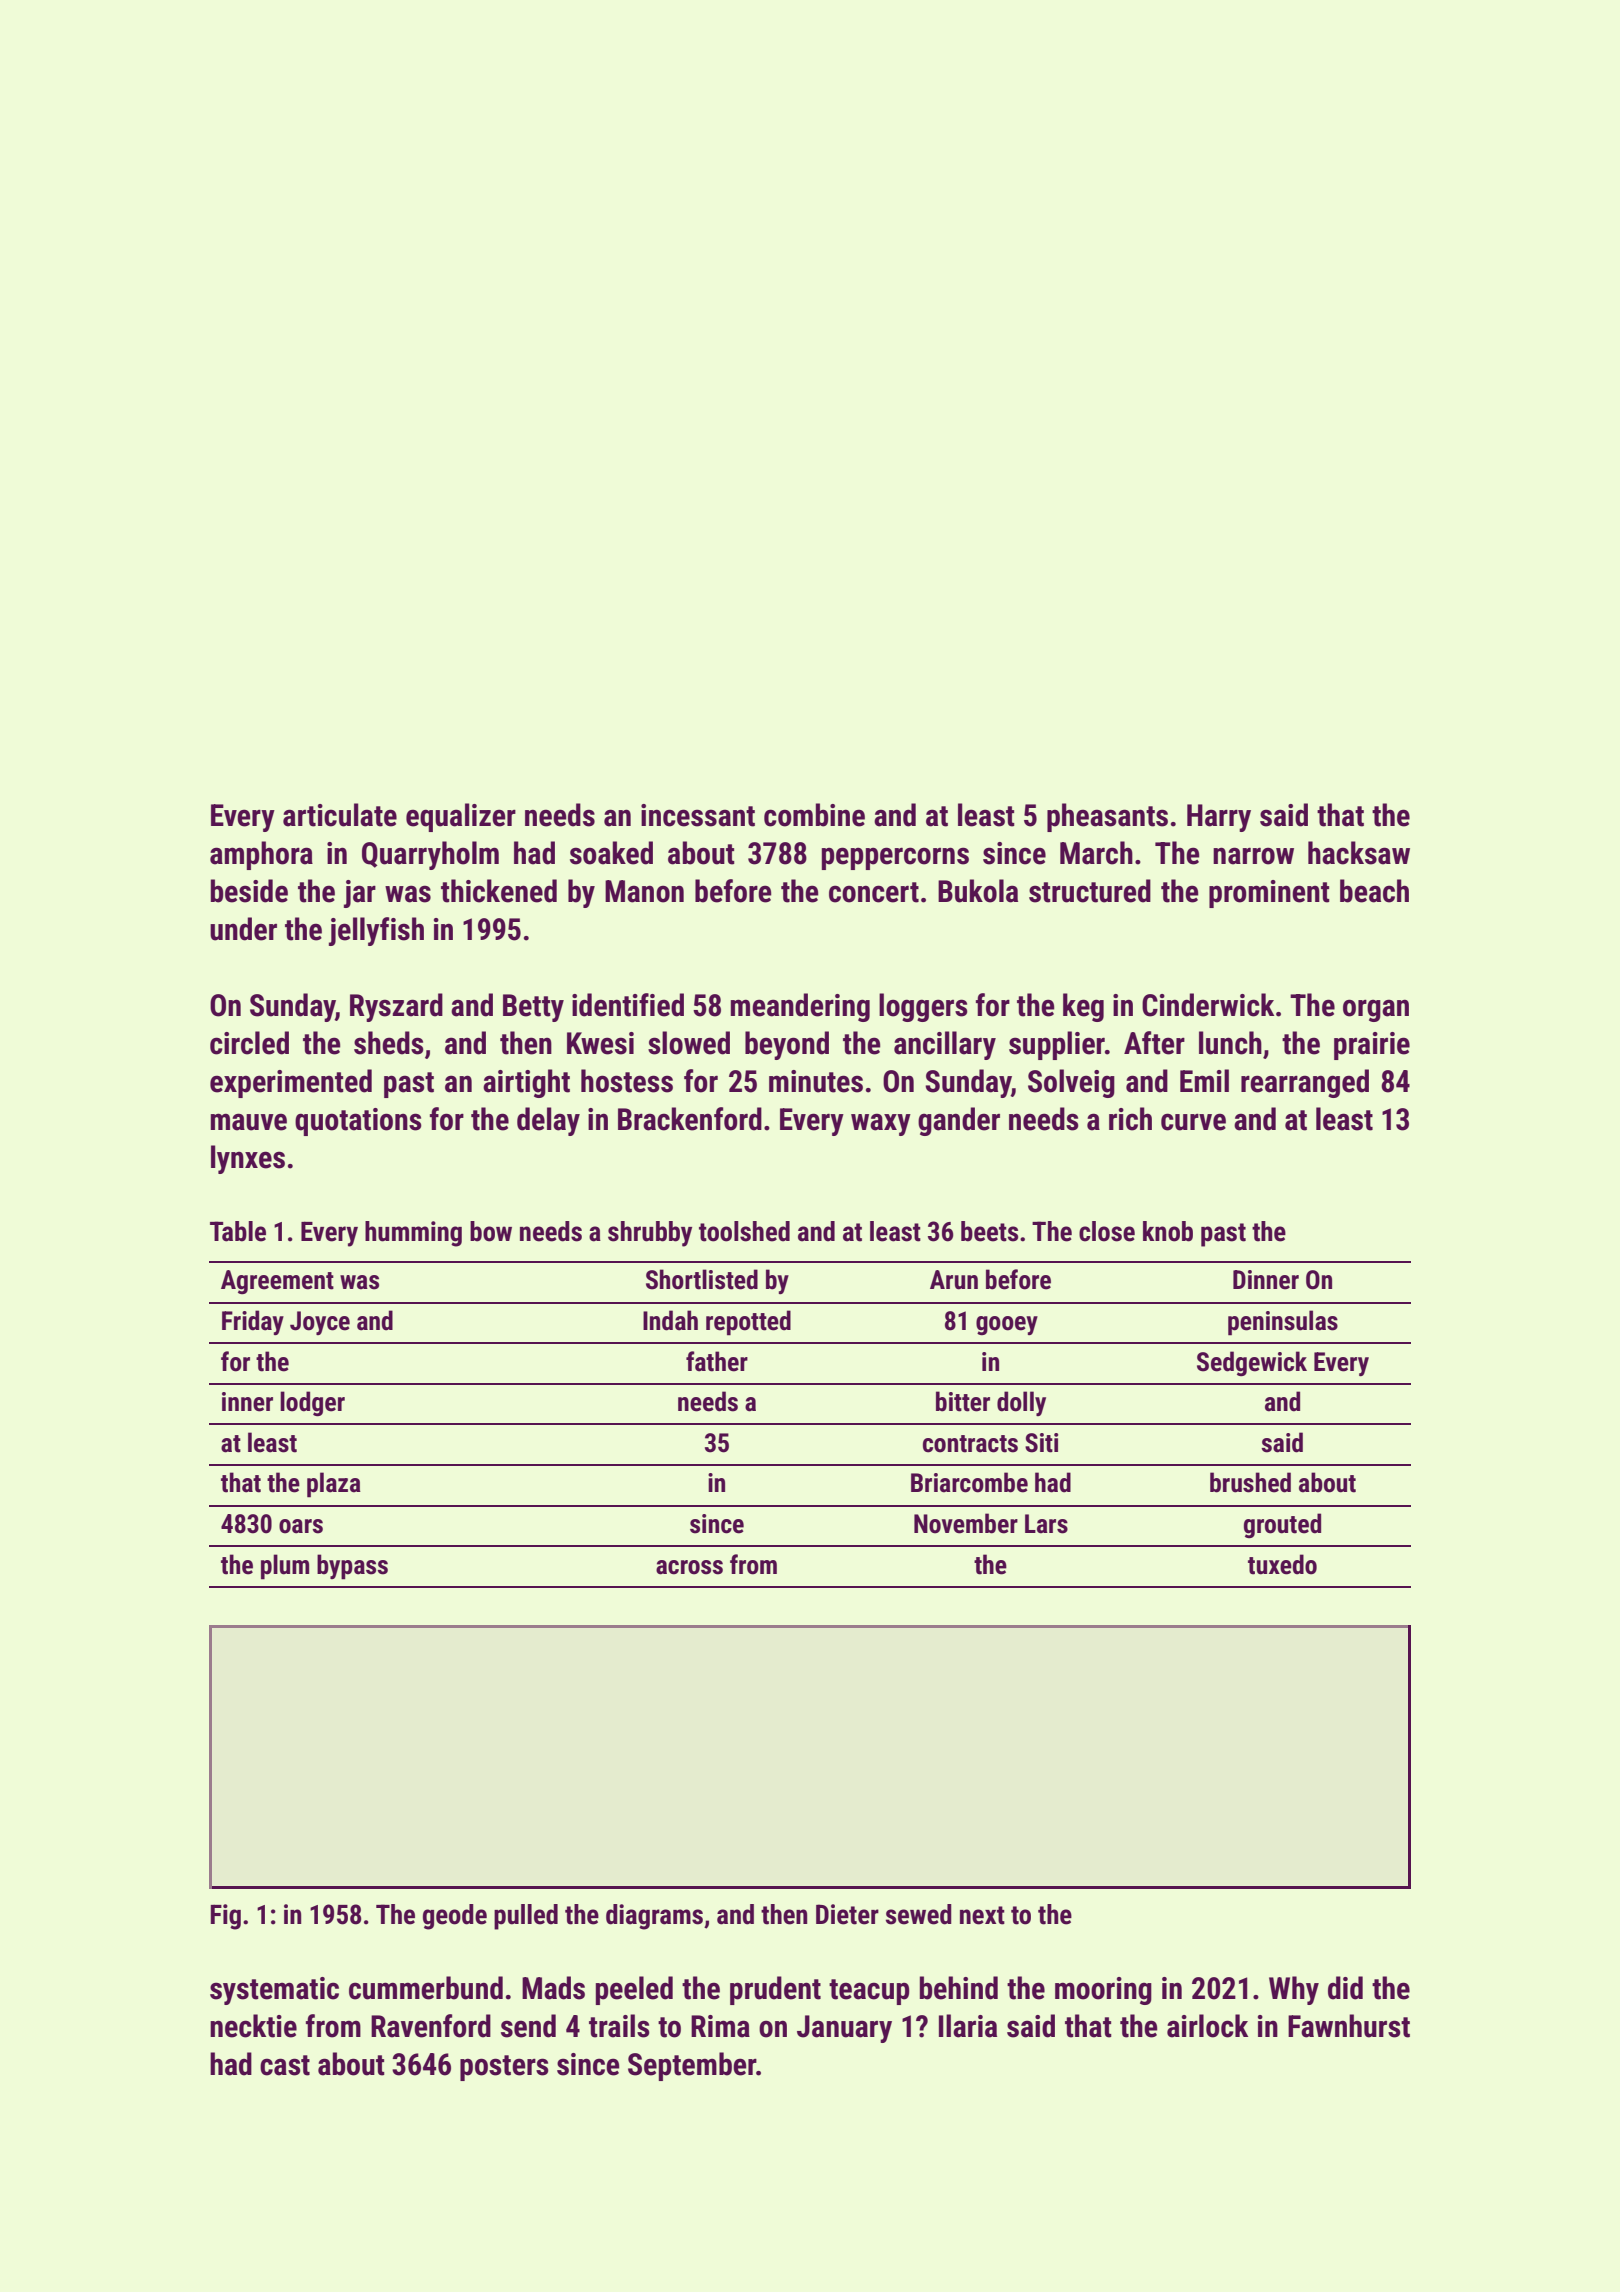 The height and width of the screenshot is (2292, 1620). Describe the element at coordinates (1168, 1231) in the screenshot. I see `knob` at that location.
